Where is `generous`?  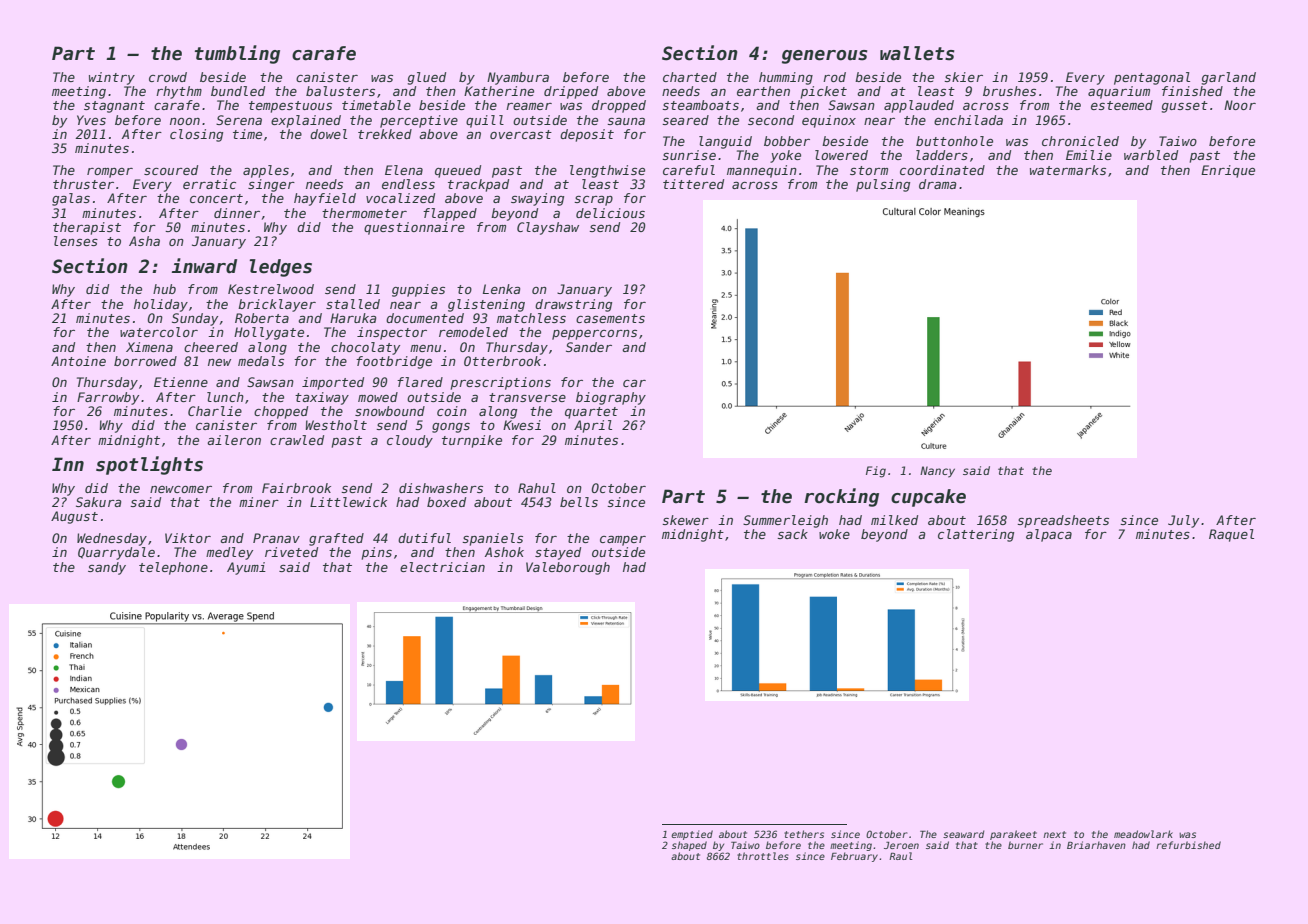 generous is located at coordinates (824, 57).
